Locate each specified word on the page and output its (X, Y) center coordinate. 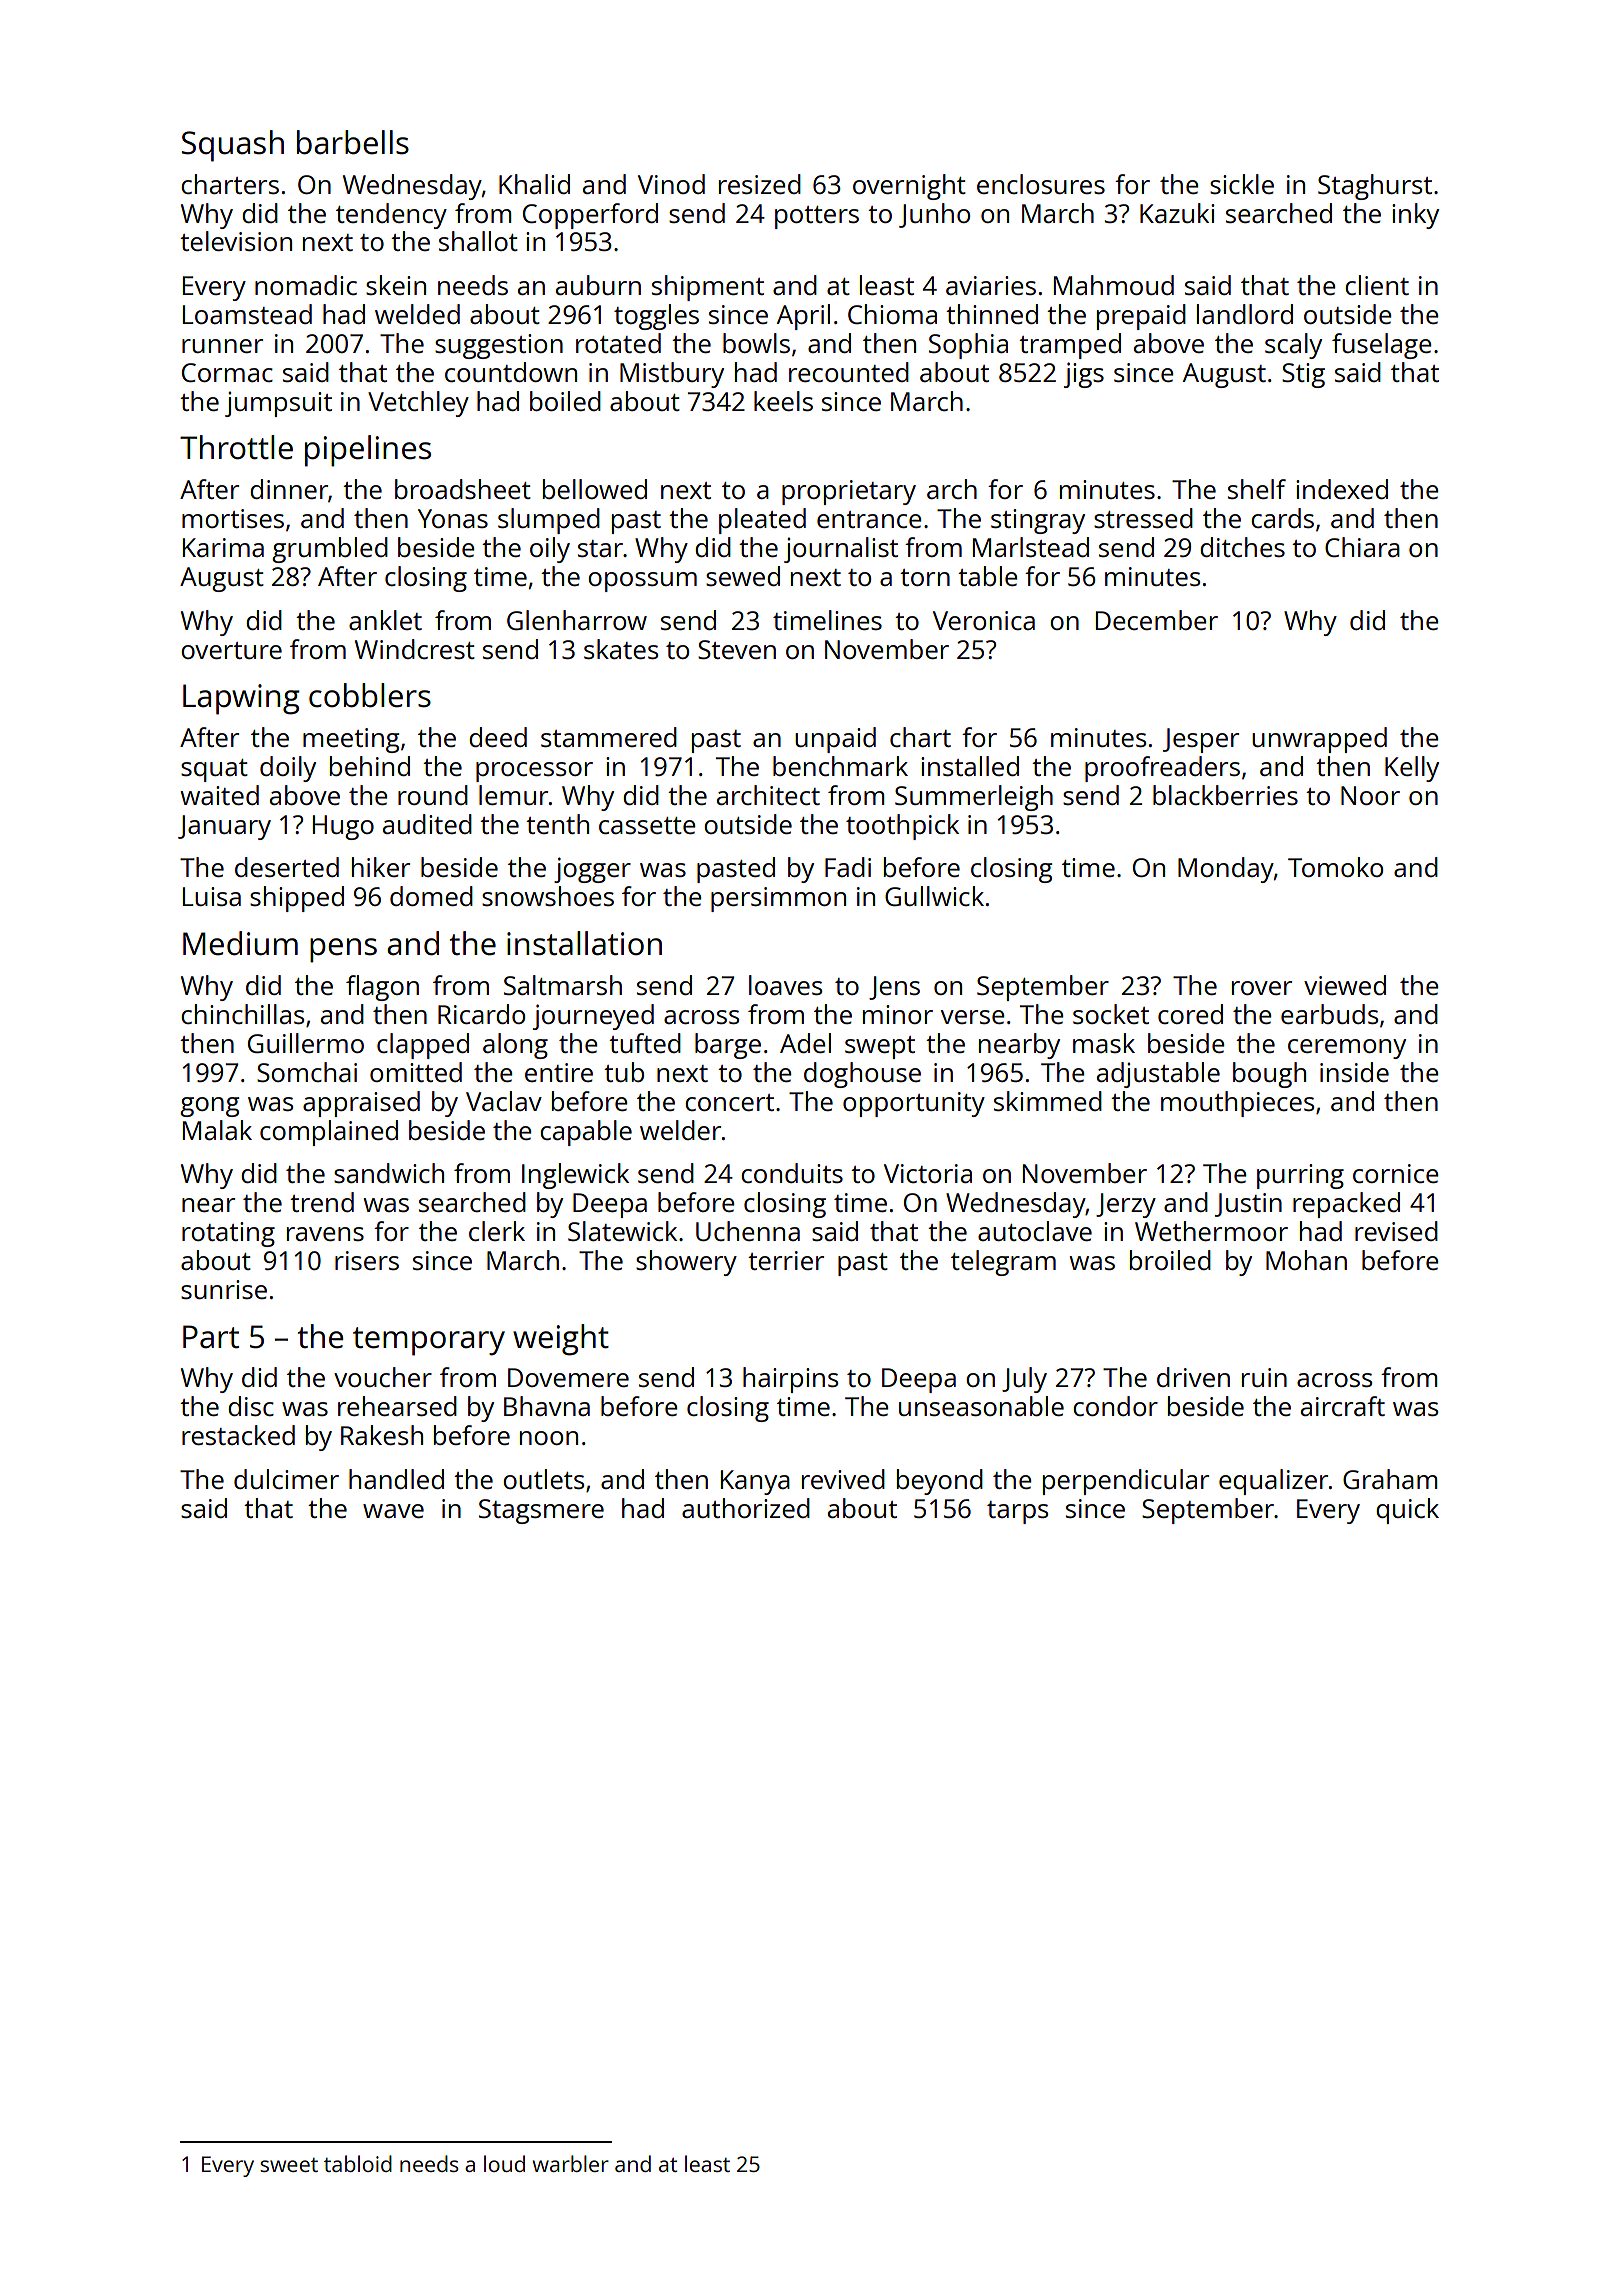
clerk (497, 1231)
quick (1407, 1511)
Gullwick (934, 896)
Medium (240, 943)
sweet (289, 2165)
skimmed (1048, 1101)
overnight (909, 187)
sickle (1242, 184)
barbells (353, 142)
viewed (1345, 985)
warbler (570, 2163)
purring (1300, 1176)
